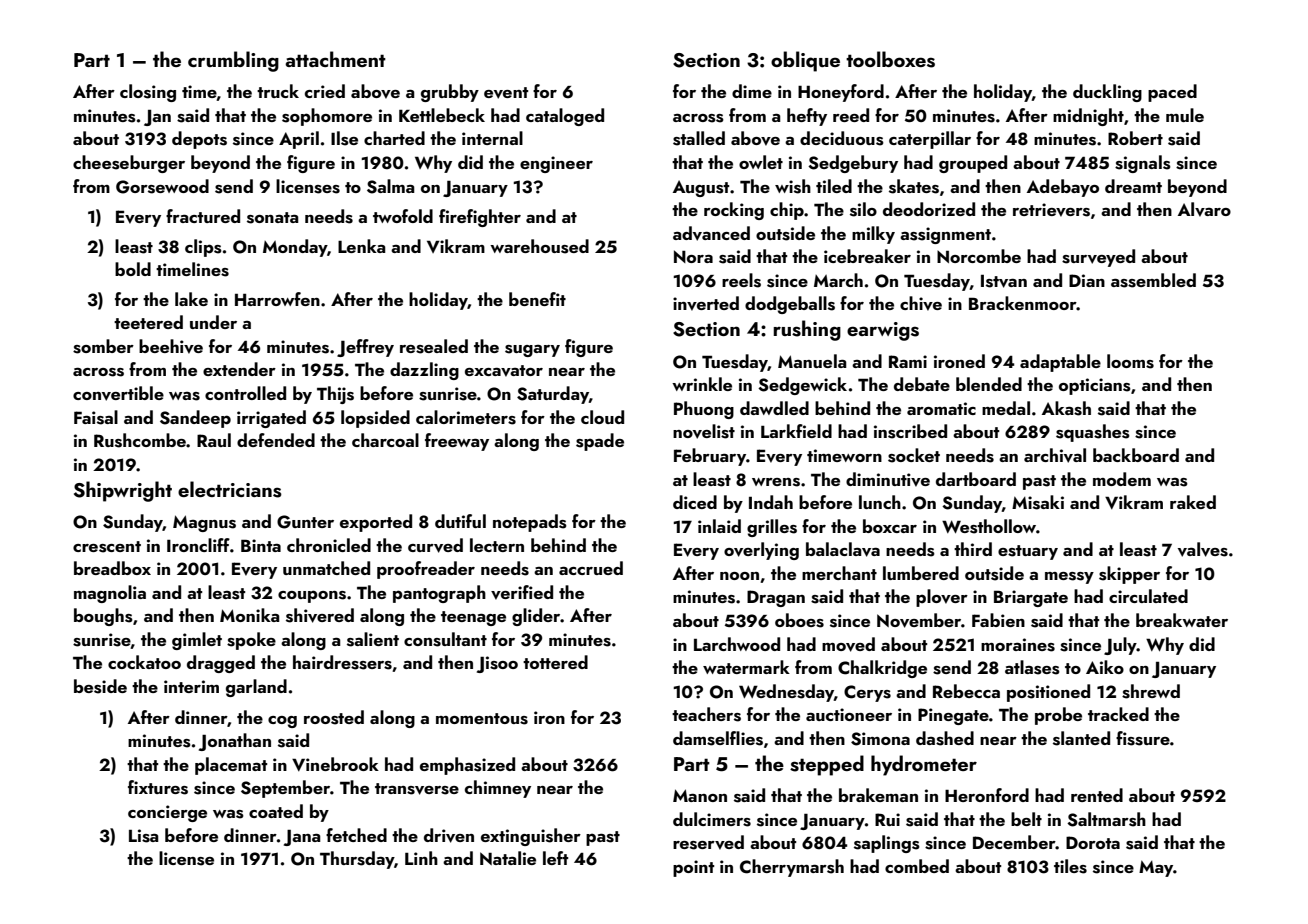 Image resolution: width=1308 pixels, height=924 pixels. Describe the element at coordinates (1070, 866) in the page. I see `tiles` at that location.
